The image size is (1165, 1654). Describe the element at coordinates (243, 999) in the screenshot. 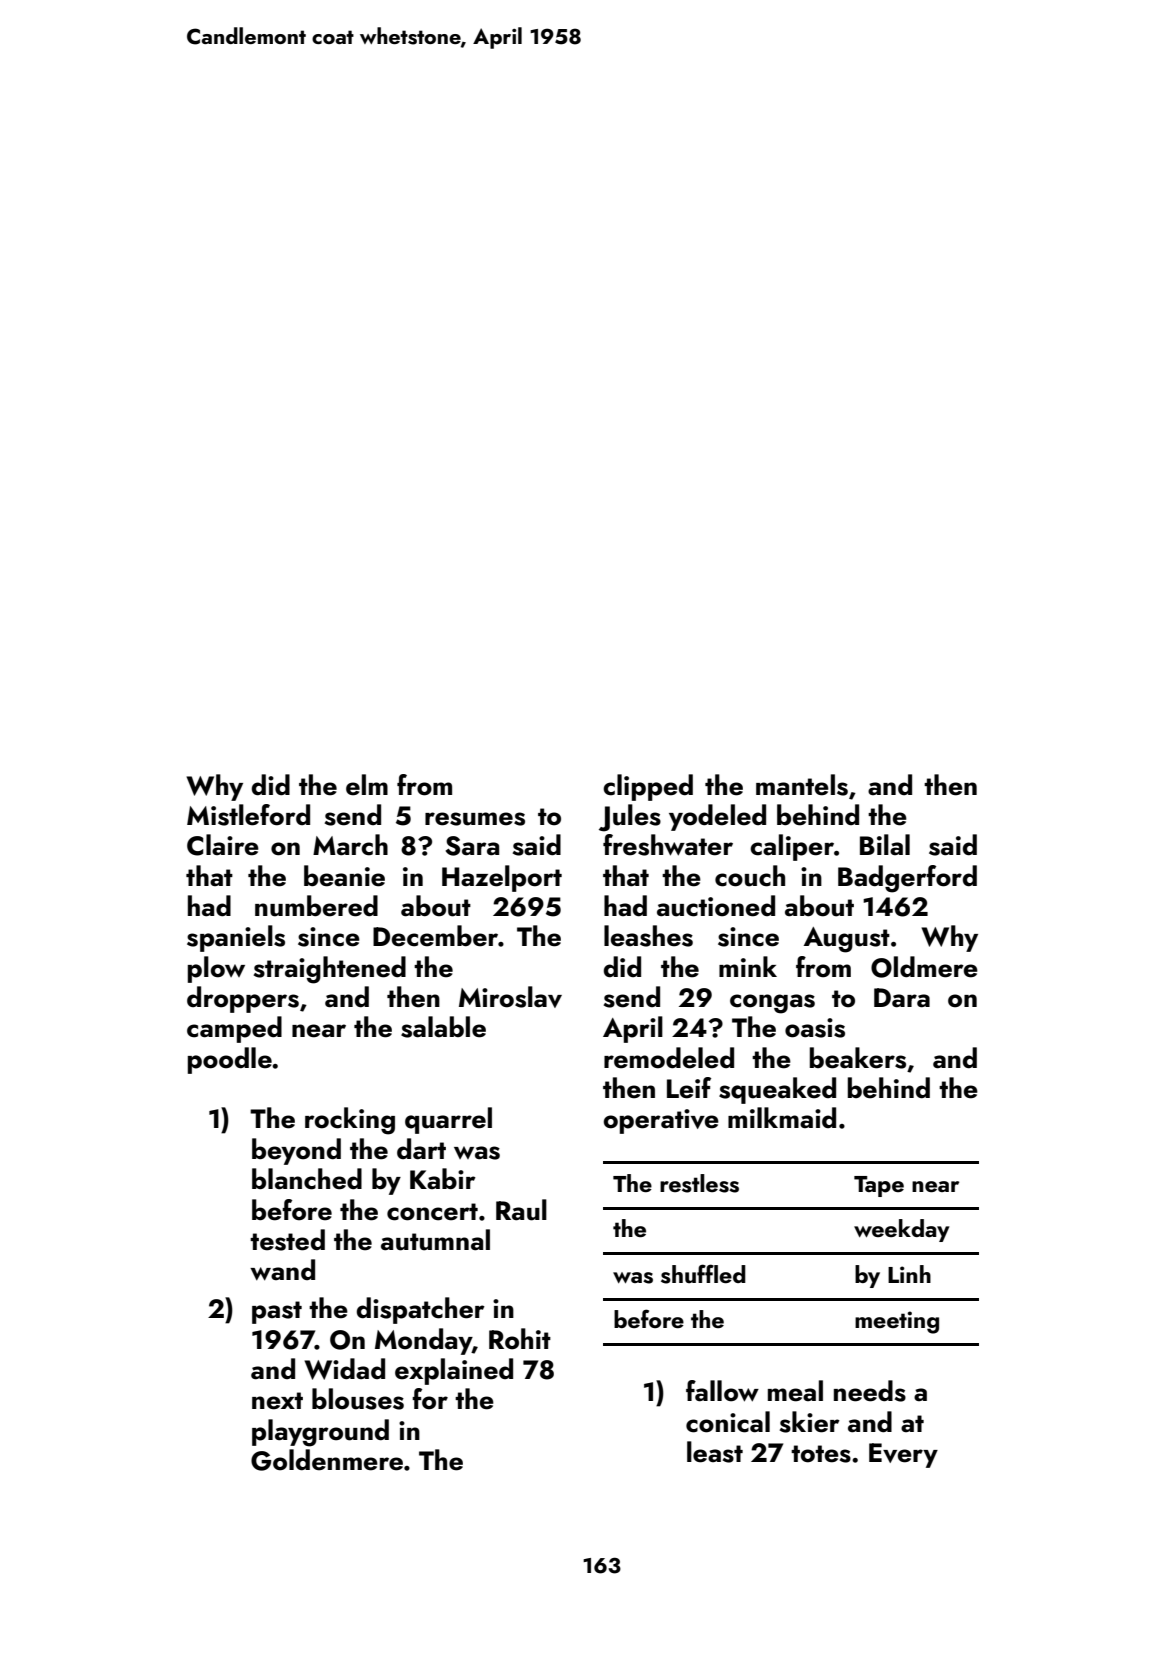

I see `droppers` at that location.
